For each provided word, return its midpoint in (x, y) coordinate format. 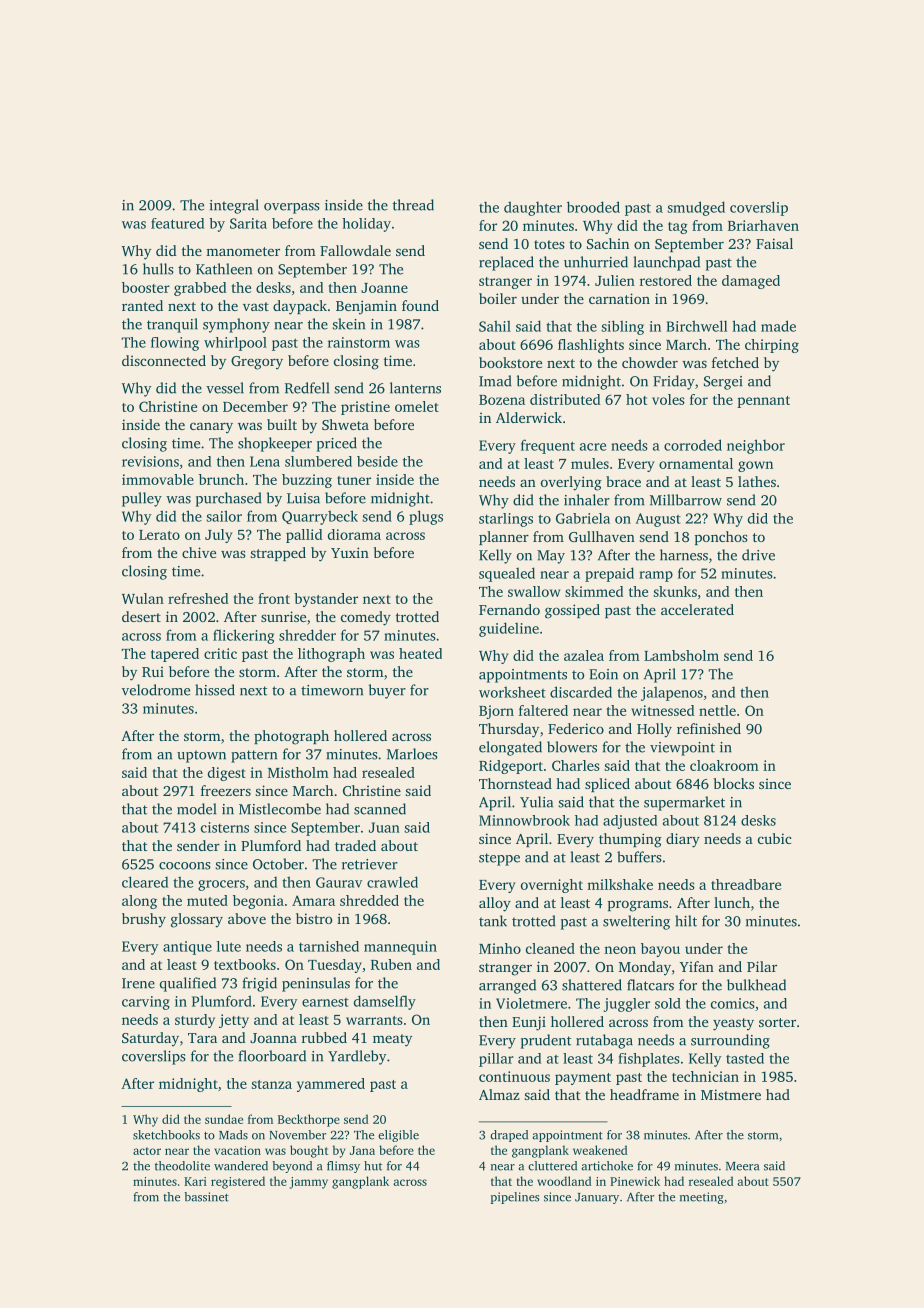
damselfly (385, 1002)
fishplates (649, 1060)
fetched (735, 362)
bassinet (206, 1197)
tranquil (172, 325)
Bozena (502, 400)
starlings (506, 520)
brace (623, 481)
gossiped (572, 611)
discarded (581, 692)
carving (146, 1003)
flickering (243, 636)
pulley (142, 499)
